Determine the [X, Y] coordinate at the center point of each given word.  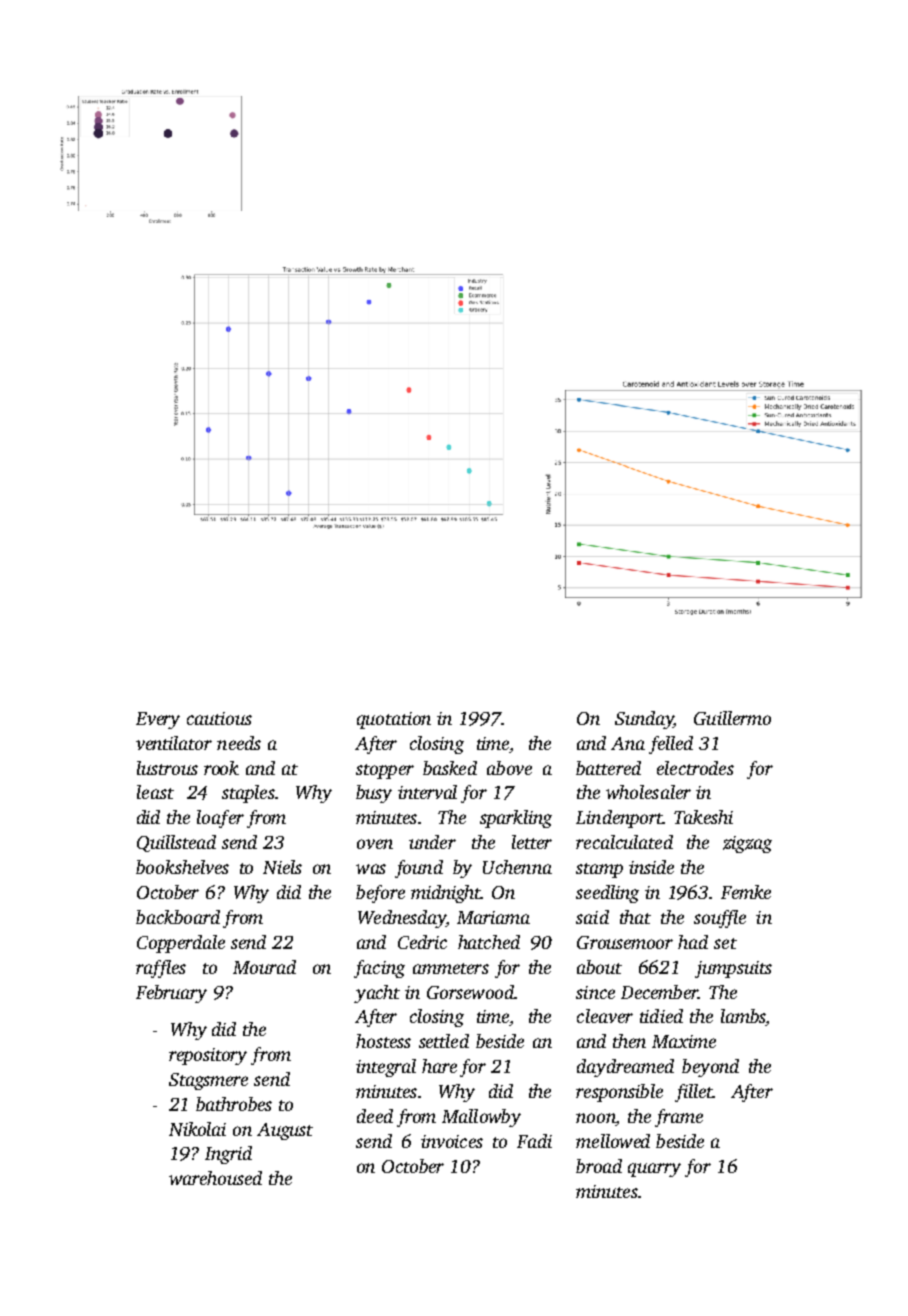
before [380, 894]
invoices [452, 1141]
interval [427, 792]
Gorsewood [470, 992]
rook [221, 768]
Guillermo [732, 718]
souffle [720, 919]
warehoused [215, 1178]
